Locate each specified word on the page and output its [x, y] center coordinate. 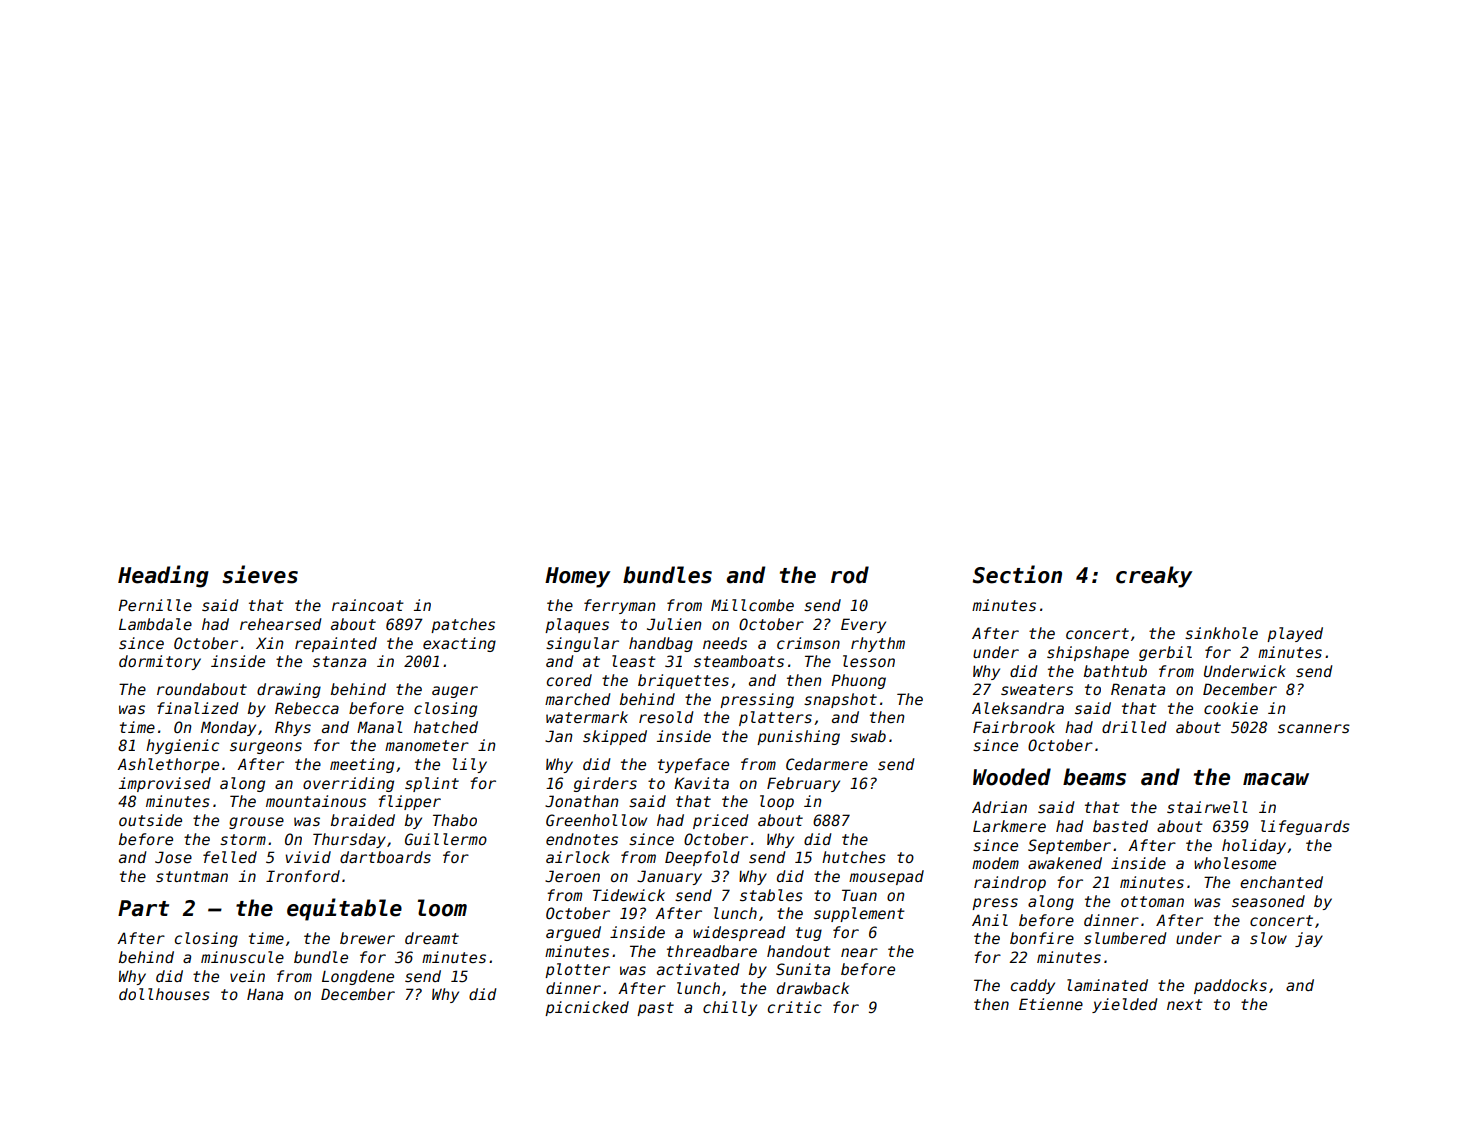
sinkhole [1221, 633]
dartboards [385, 857]
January [669, 877]
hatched [446, 727]
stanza [339, 661]
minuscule [242, 957]
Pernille [155, 605]
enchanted [1281, 882]
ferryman [620, 606]
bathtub [1115, 671]
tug [809, 934]
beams [1094, 777]
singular [582, 644]
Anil [990, 920]
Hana [265, 994]
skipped [615, 737]
